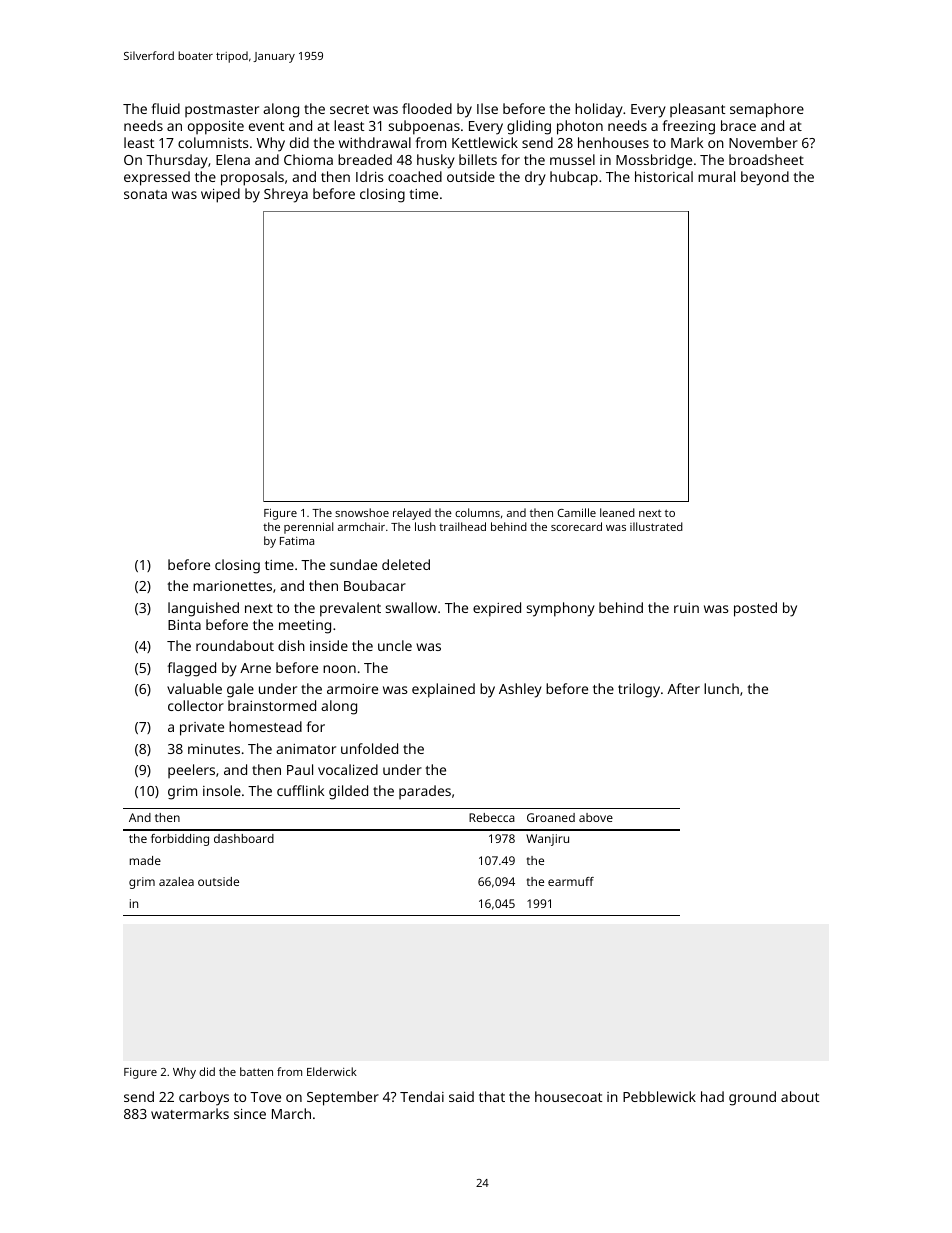 The image size is (952, 1233). I want to click on Fatima, so click(297, 541).
